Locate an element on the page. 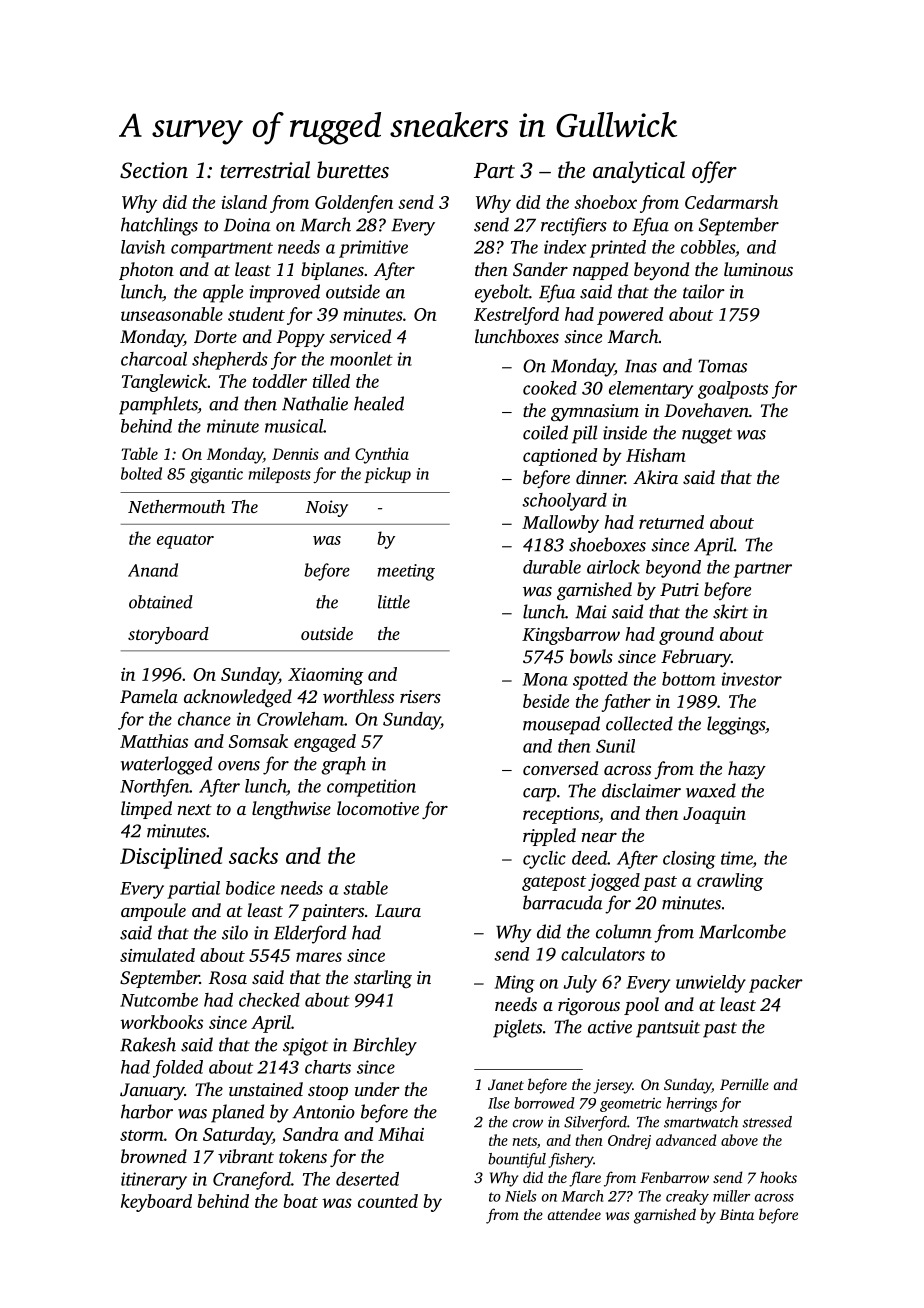 The image size is (924, 1308). lavish is located at coordinates (143, 247).
